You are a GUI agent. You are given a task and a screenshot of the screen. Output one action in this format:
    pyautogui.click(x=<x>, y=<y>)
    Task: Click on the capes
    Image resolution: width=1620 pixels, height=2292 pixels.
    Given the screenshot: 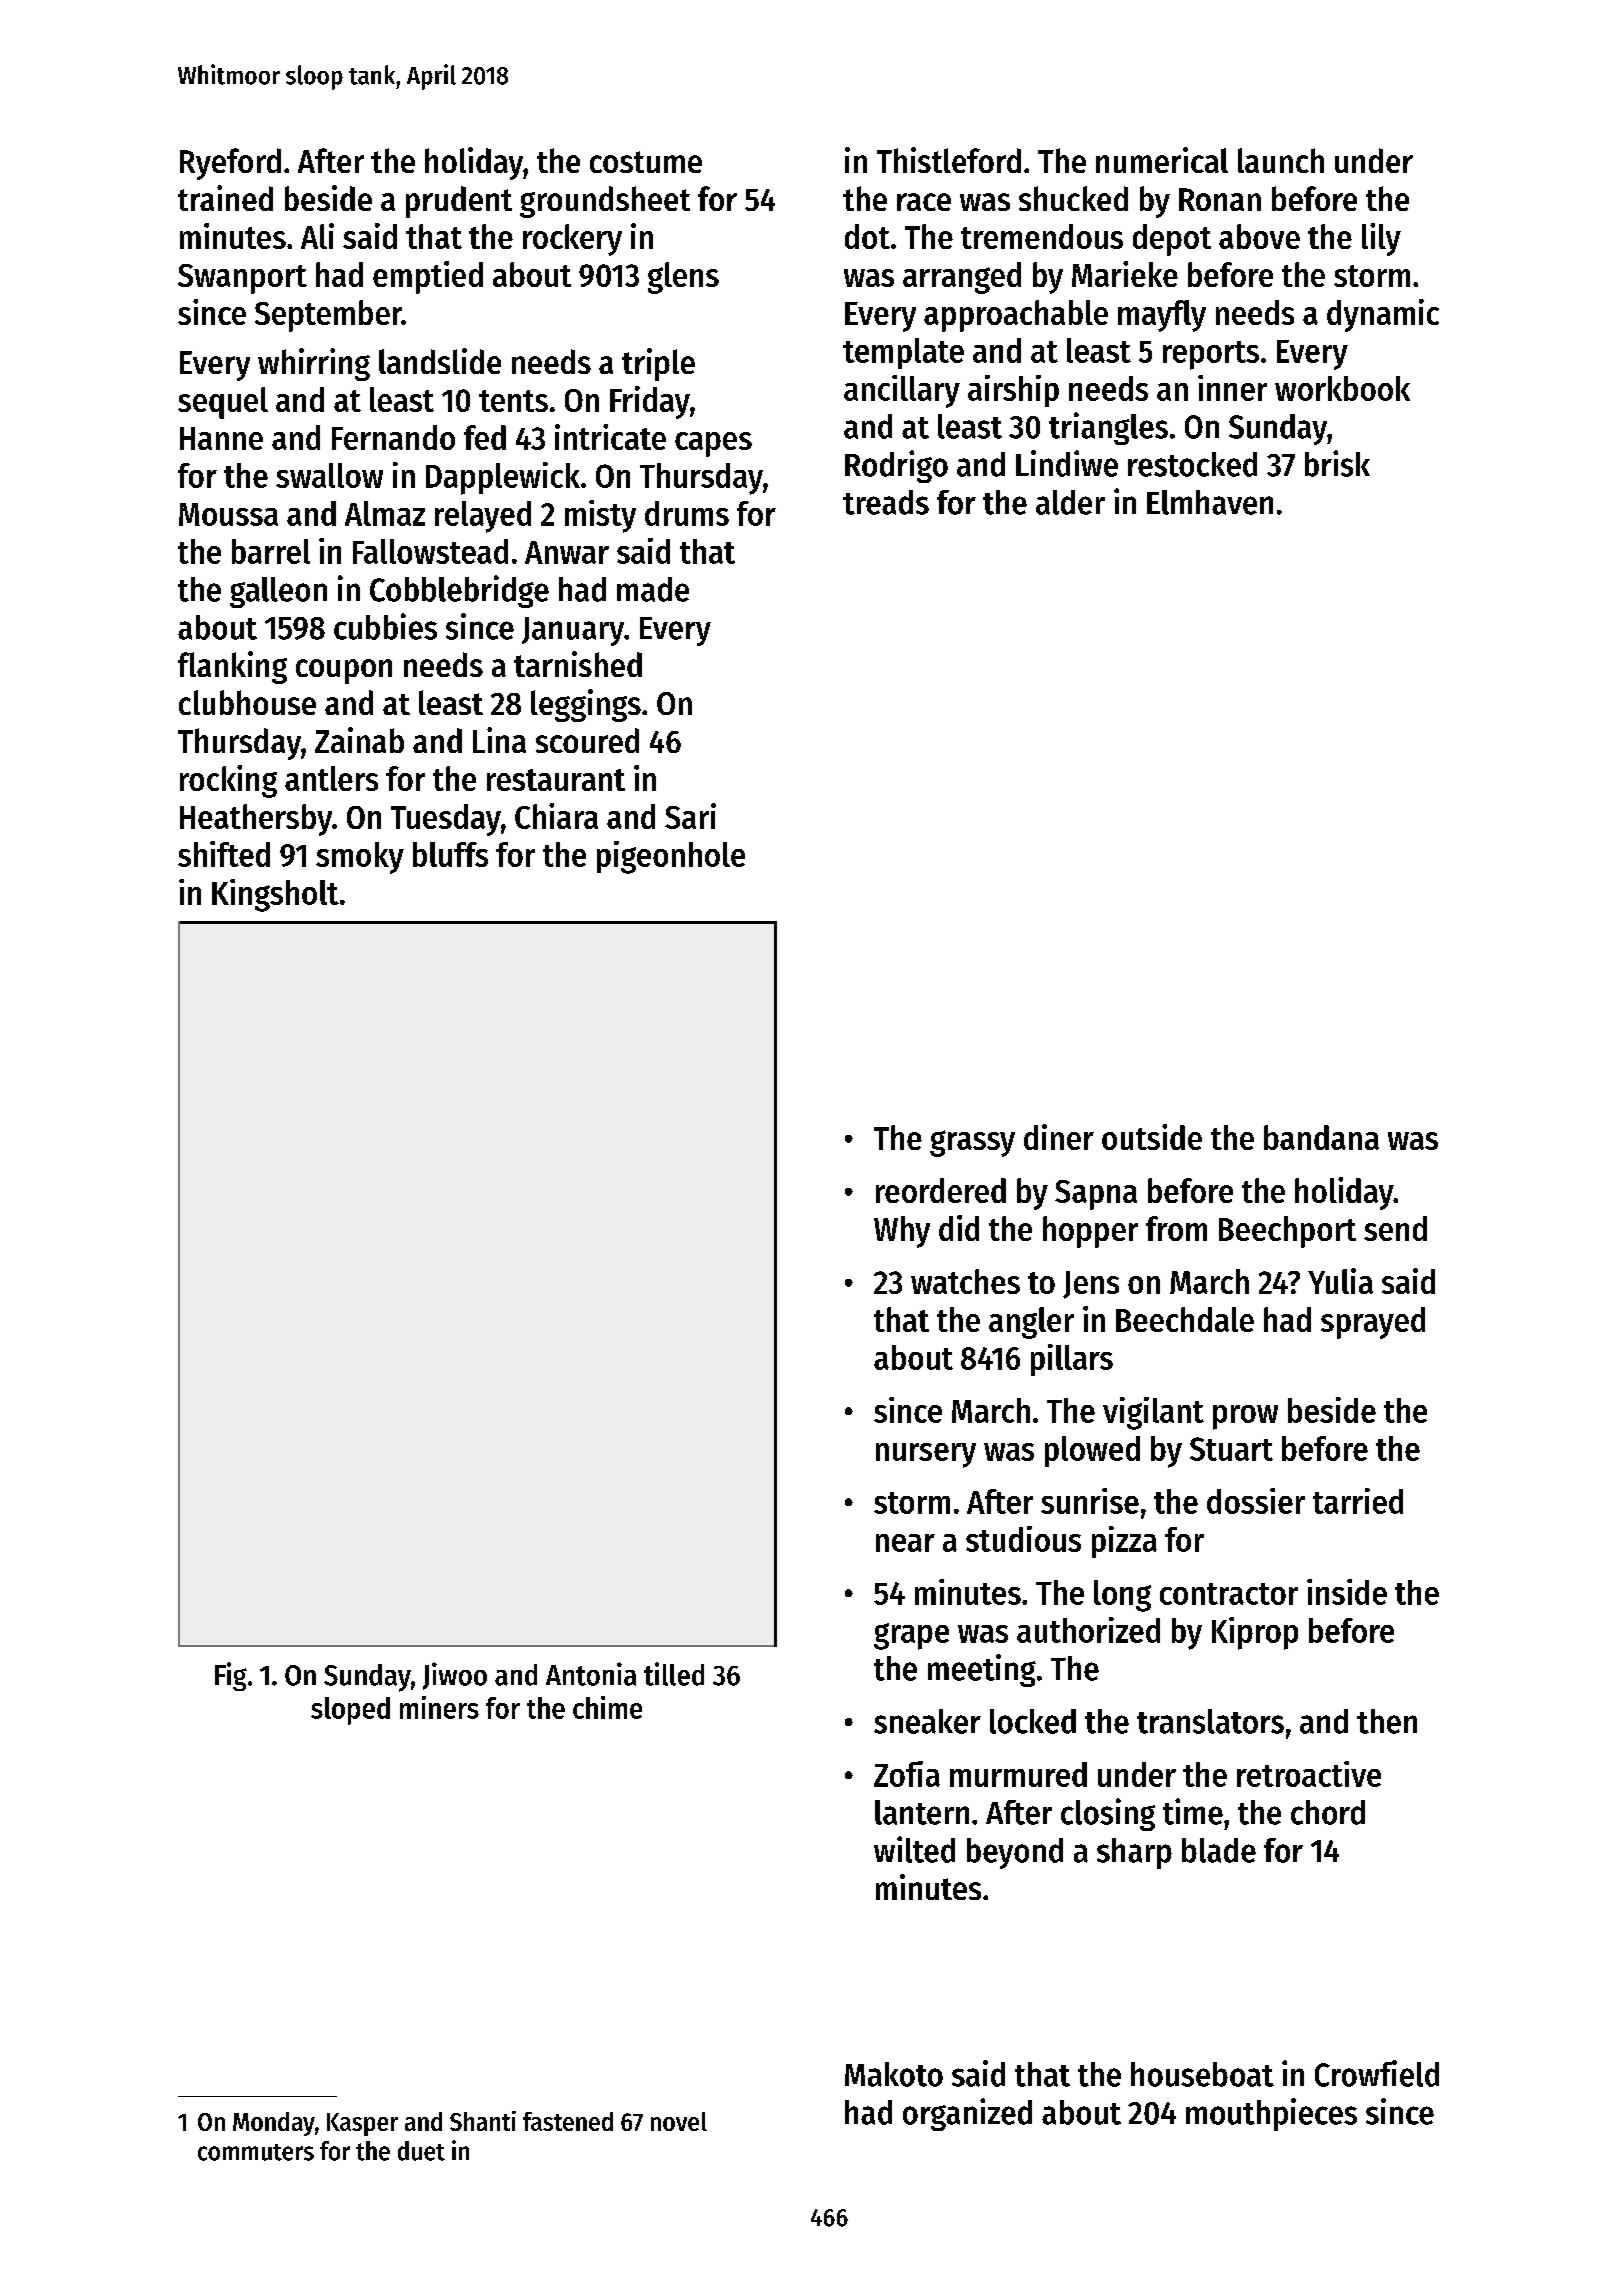 What is the action you would take?
    pyautogui.click(x=713, y=444)
